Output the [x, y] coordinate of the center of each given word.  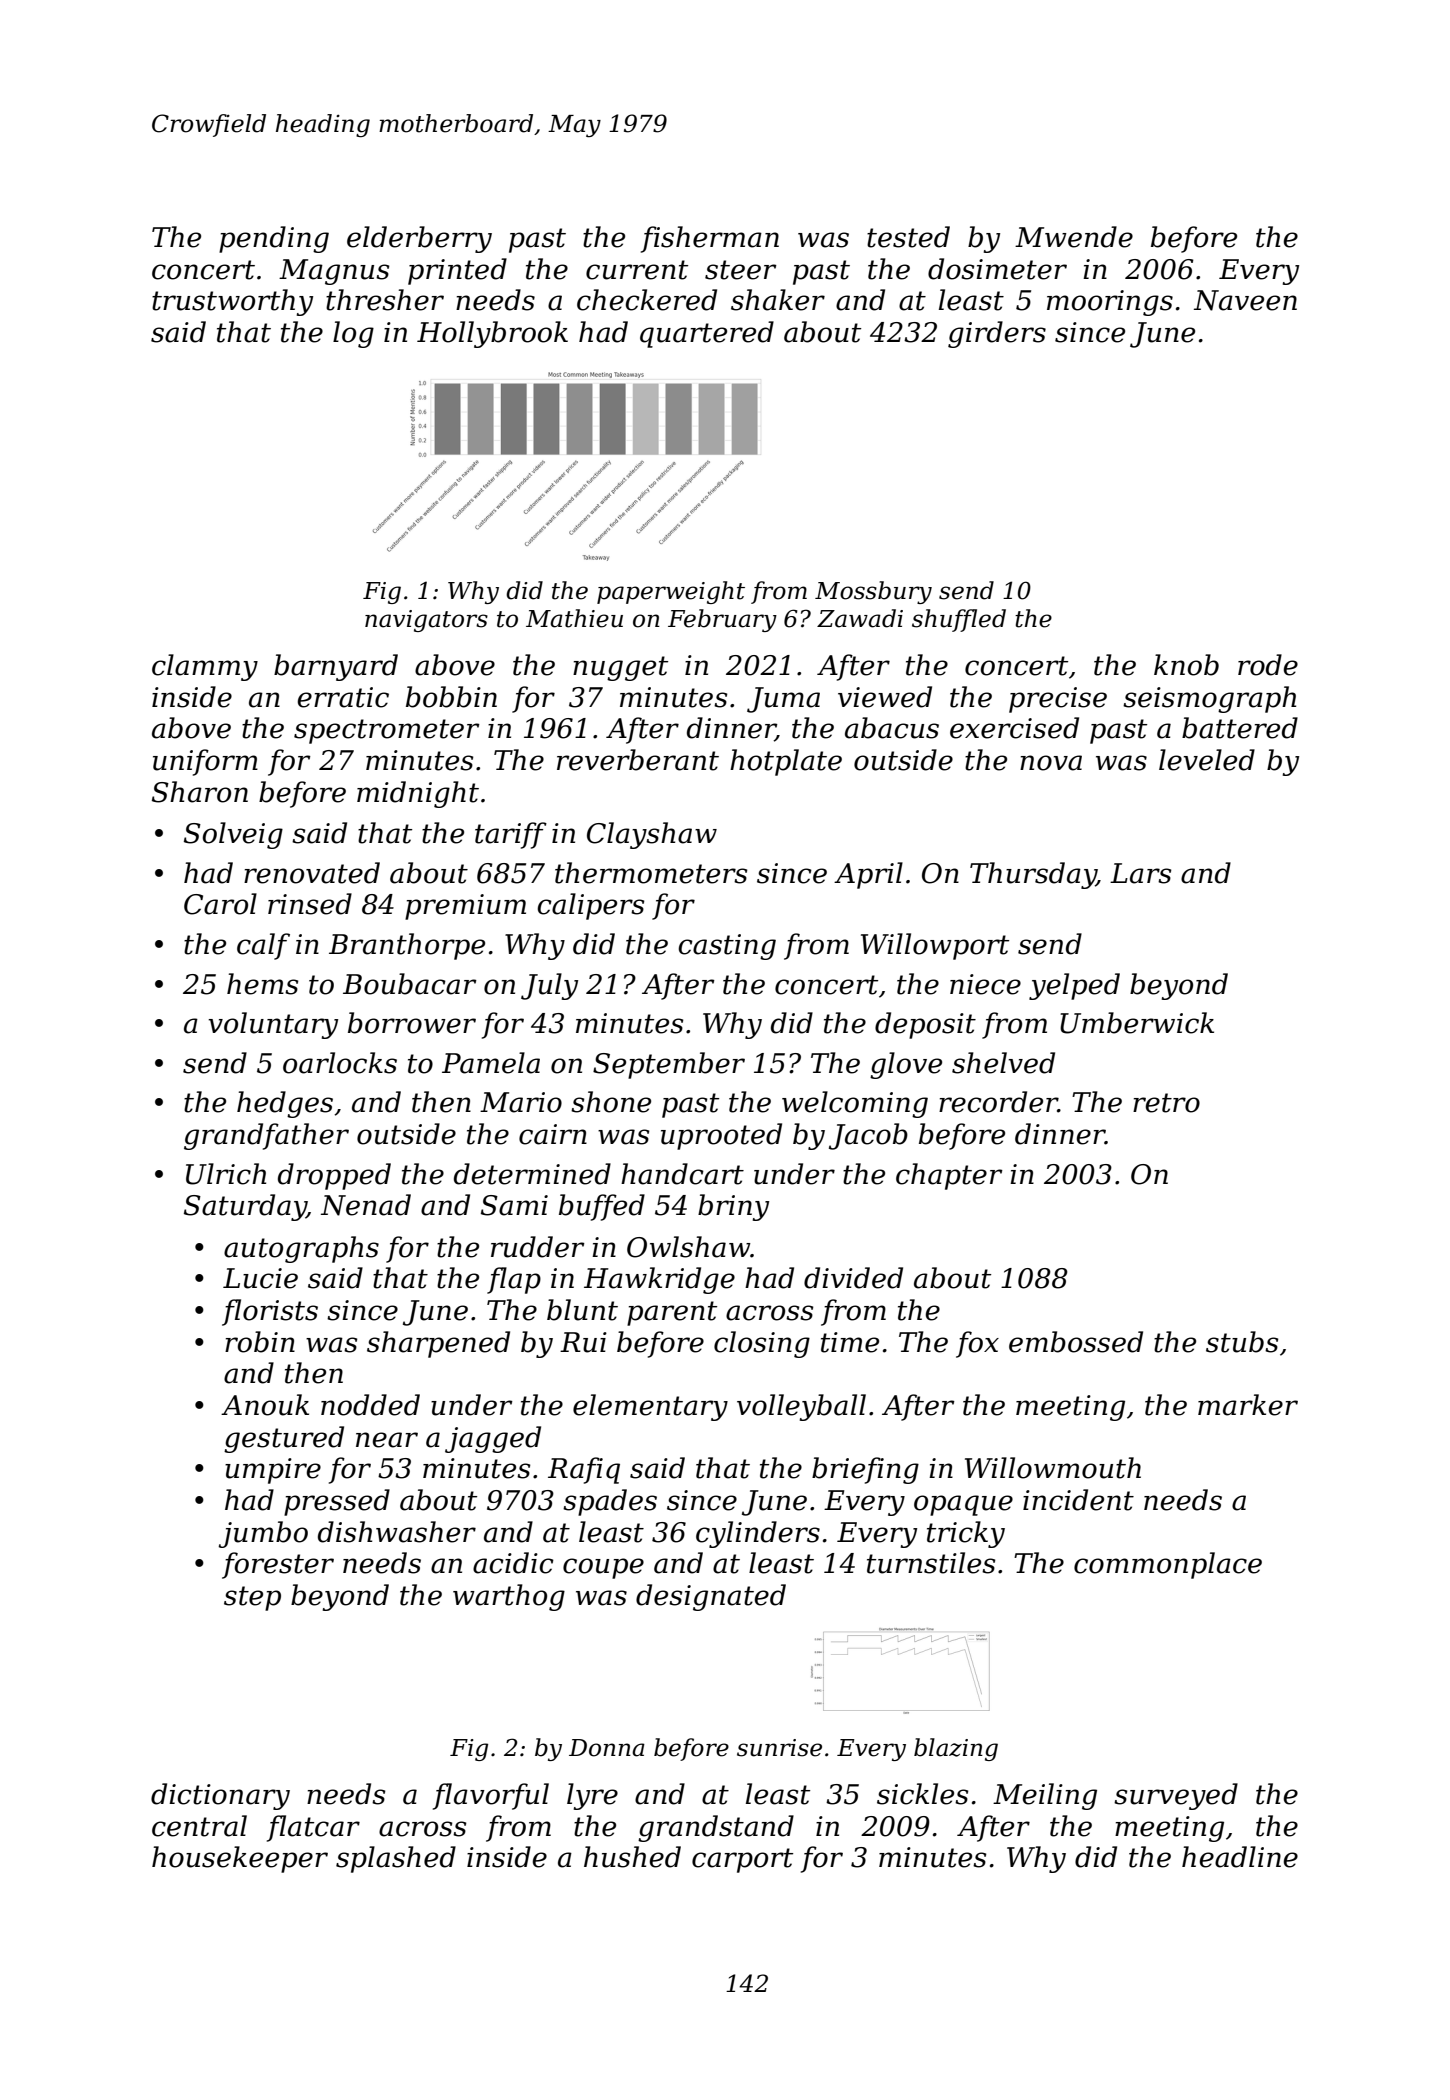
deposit [925, 1025]
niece [985, 984]
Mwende [1074, 237]
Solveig [233, 835]
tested [908, 237]
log [353, 334]
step [252, 1598]
